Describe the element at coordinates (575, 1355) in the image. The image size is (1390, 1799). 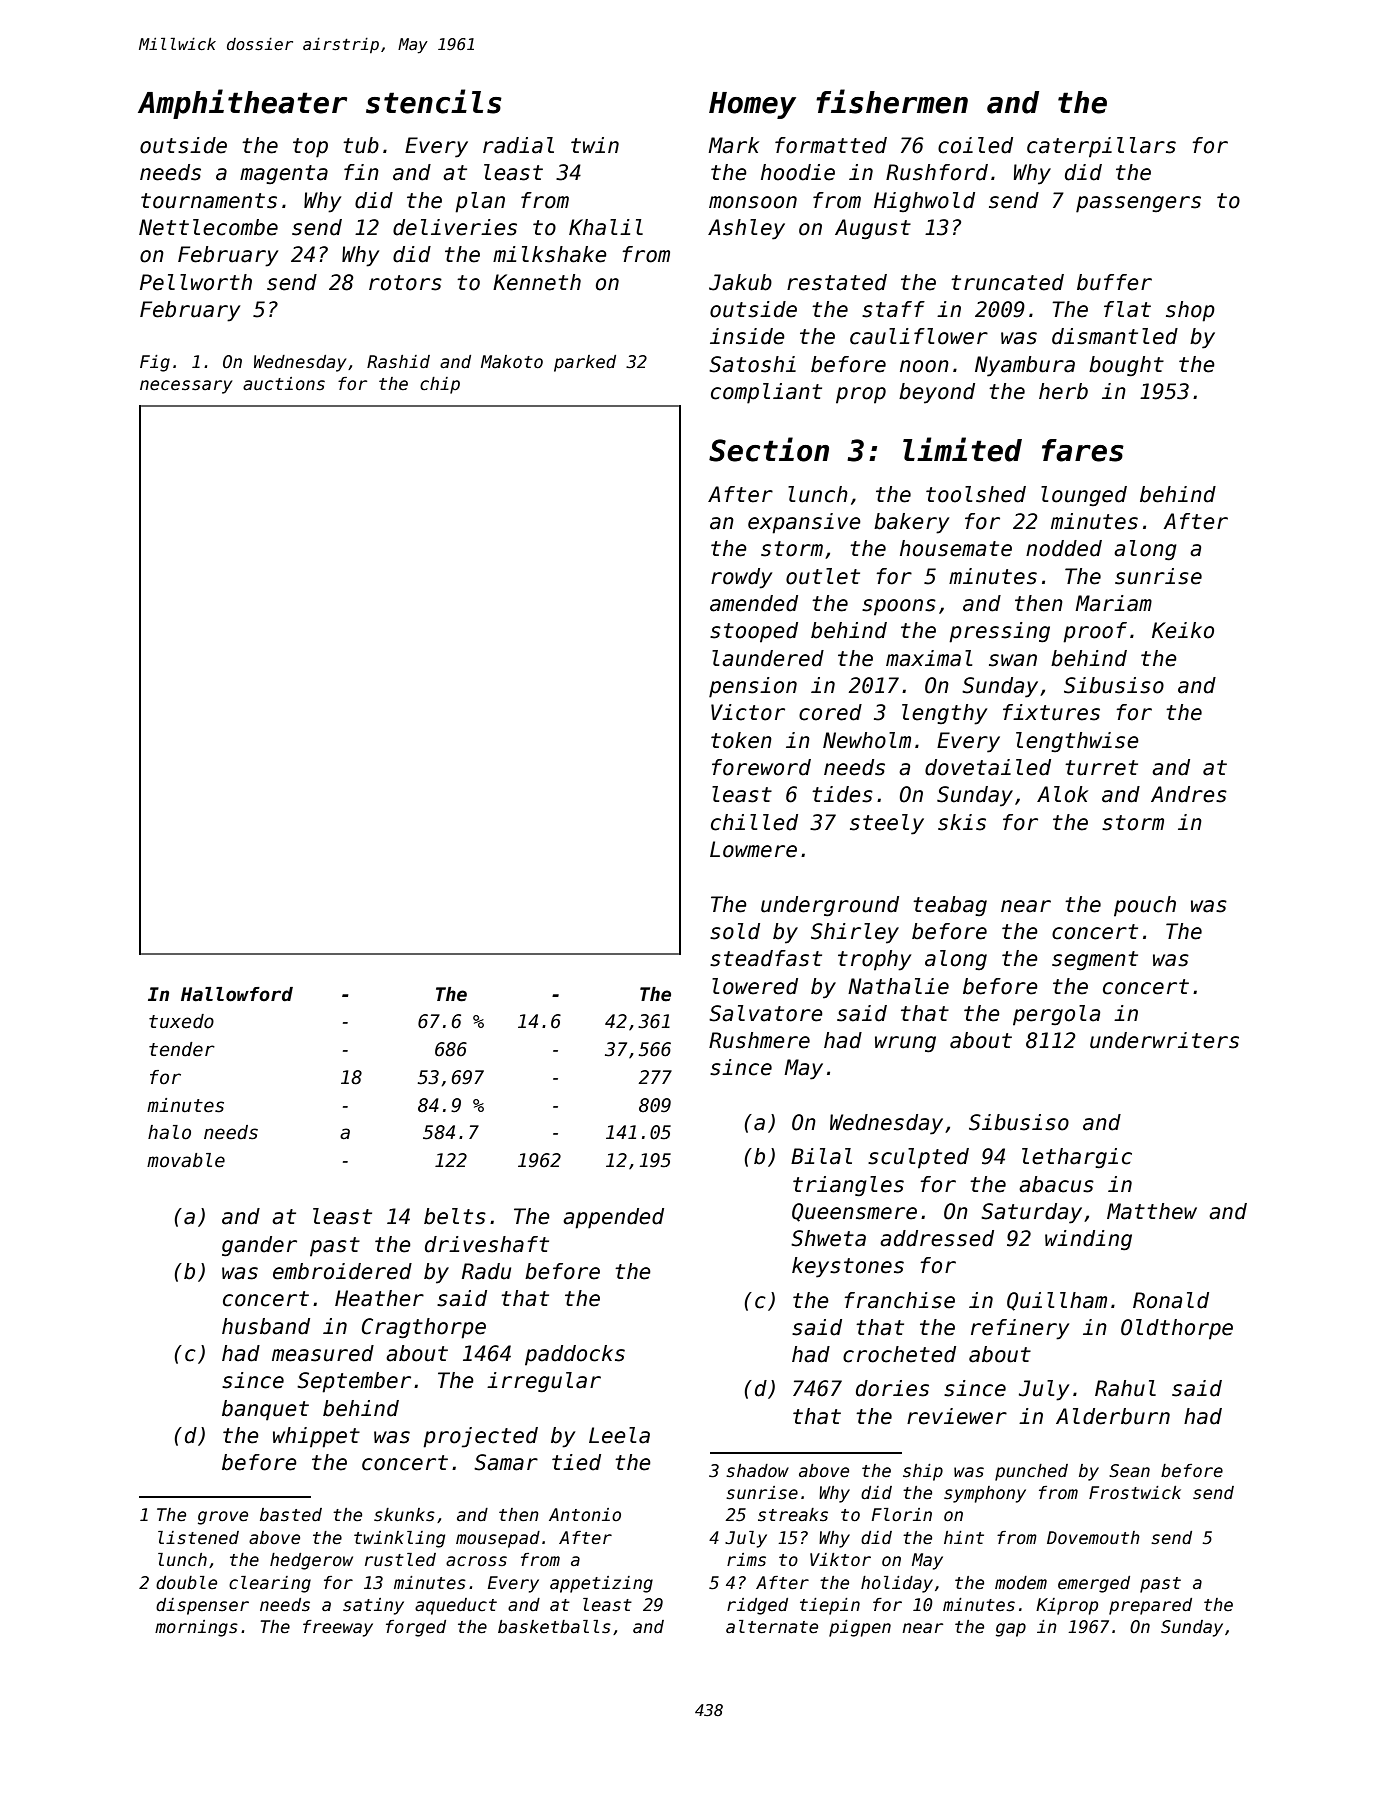
I see `paddocks` at that location.
